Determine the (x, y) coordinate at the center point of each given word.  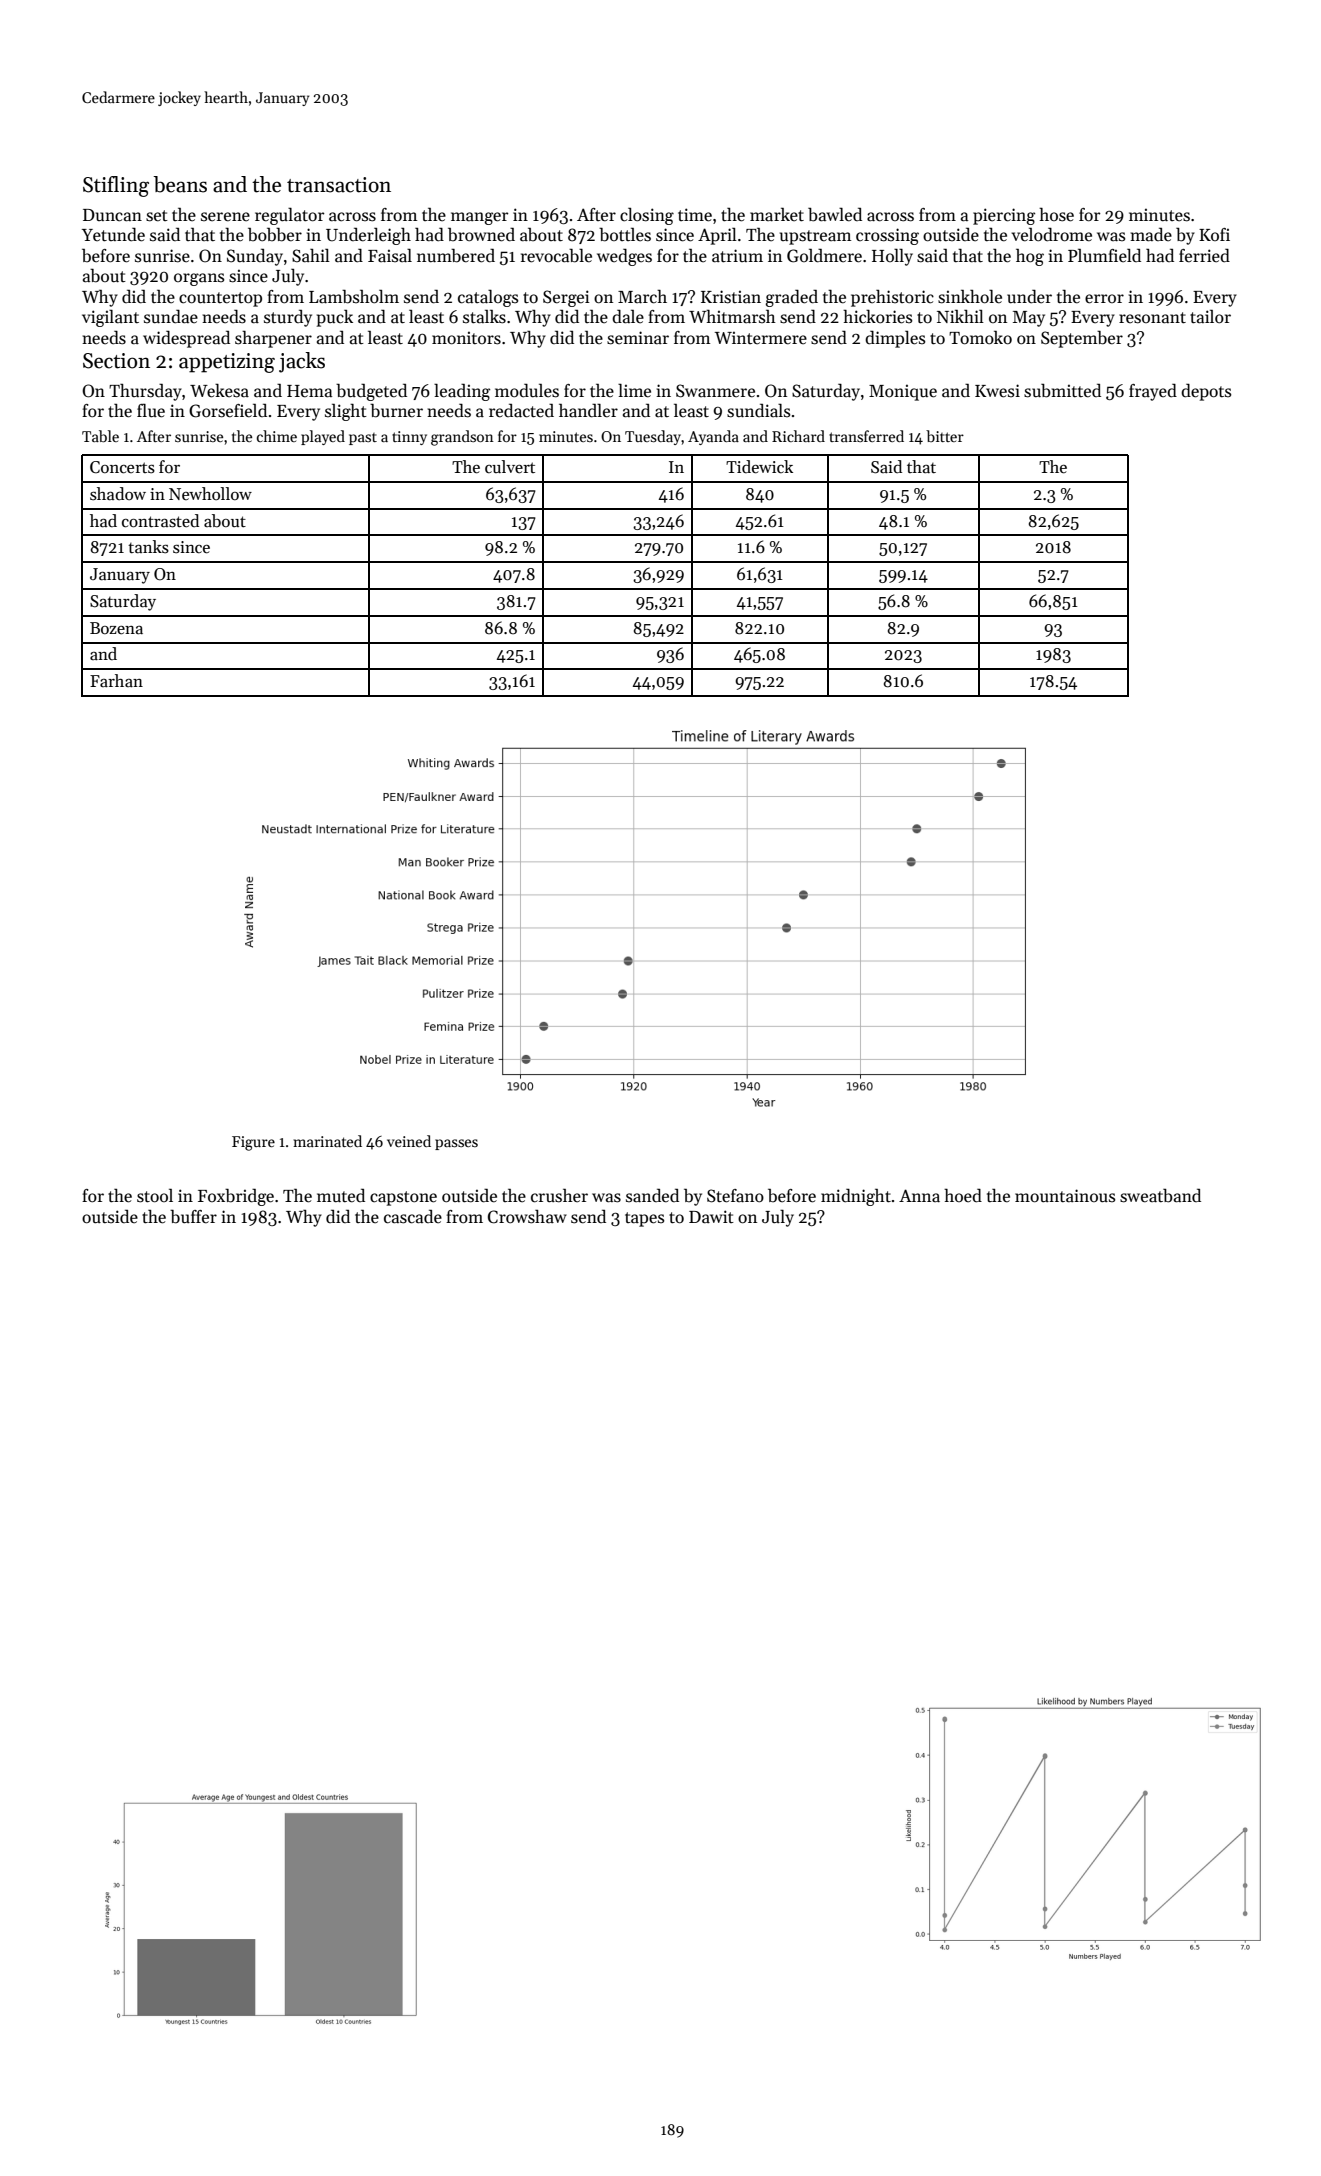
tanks (148, 547)
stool (155, 1195)
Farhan (116, 680)
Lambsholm (354, 296)
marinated (327, 1141)
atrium (737, 256)
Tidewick (759, 467)
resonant (1152, 318)
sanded (652, 1195)
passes (456, 1144)
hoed (963, 1195)
